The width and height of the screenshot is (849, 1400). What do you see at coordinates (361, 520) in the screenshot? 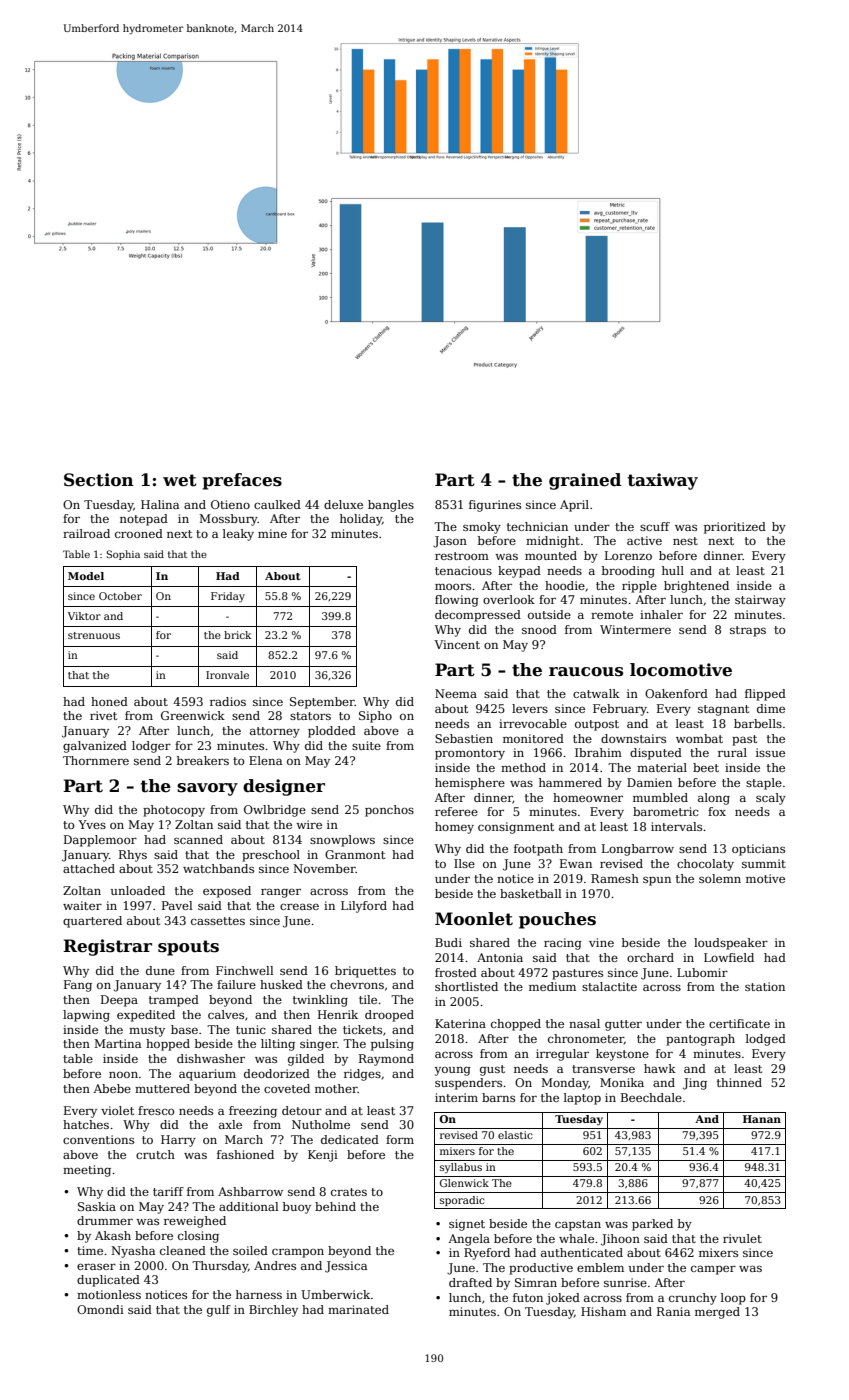
I see `holiday` at bounding box center [361, 520].
